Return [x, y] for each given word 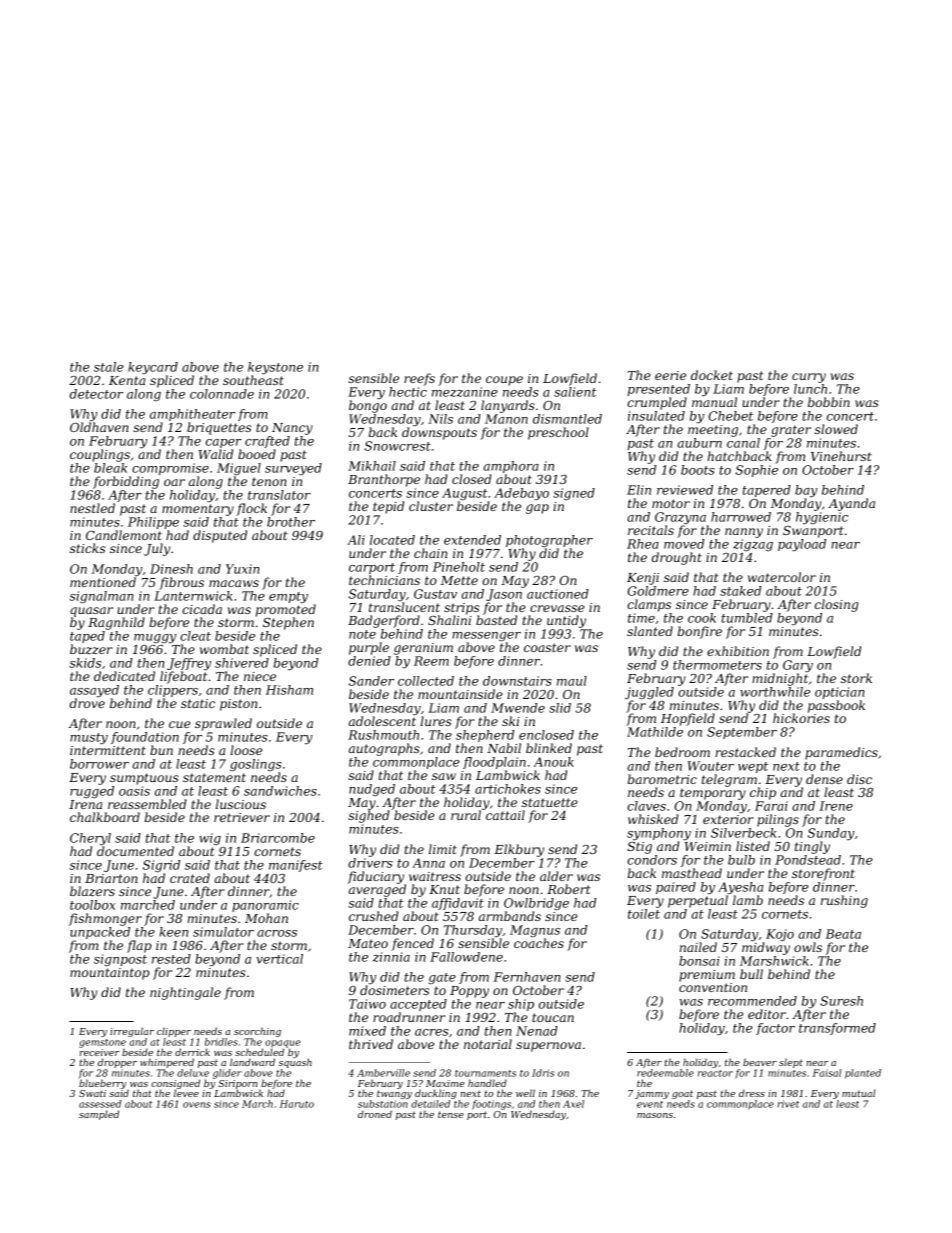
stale [109, 367]
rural [466, 815]
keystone [275, 368]
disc [859, 779]
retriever [242, 817]
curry [809, 378]
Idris [543, 1073]
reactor [715, 1073]
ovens [197, 1105]
